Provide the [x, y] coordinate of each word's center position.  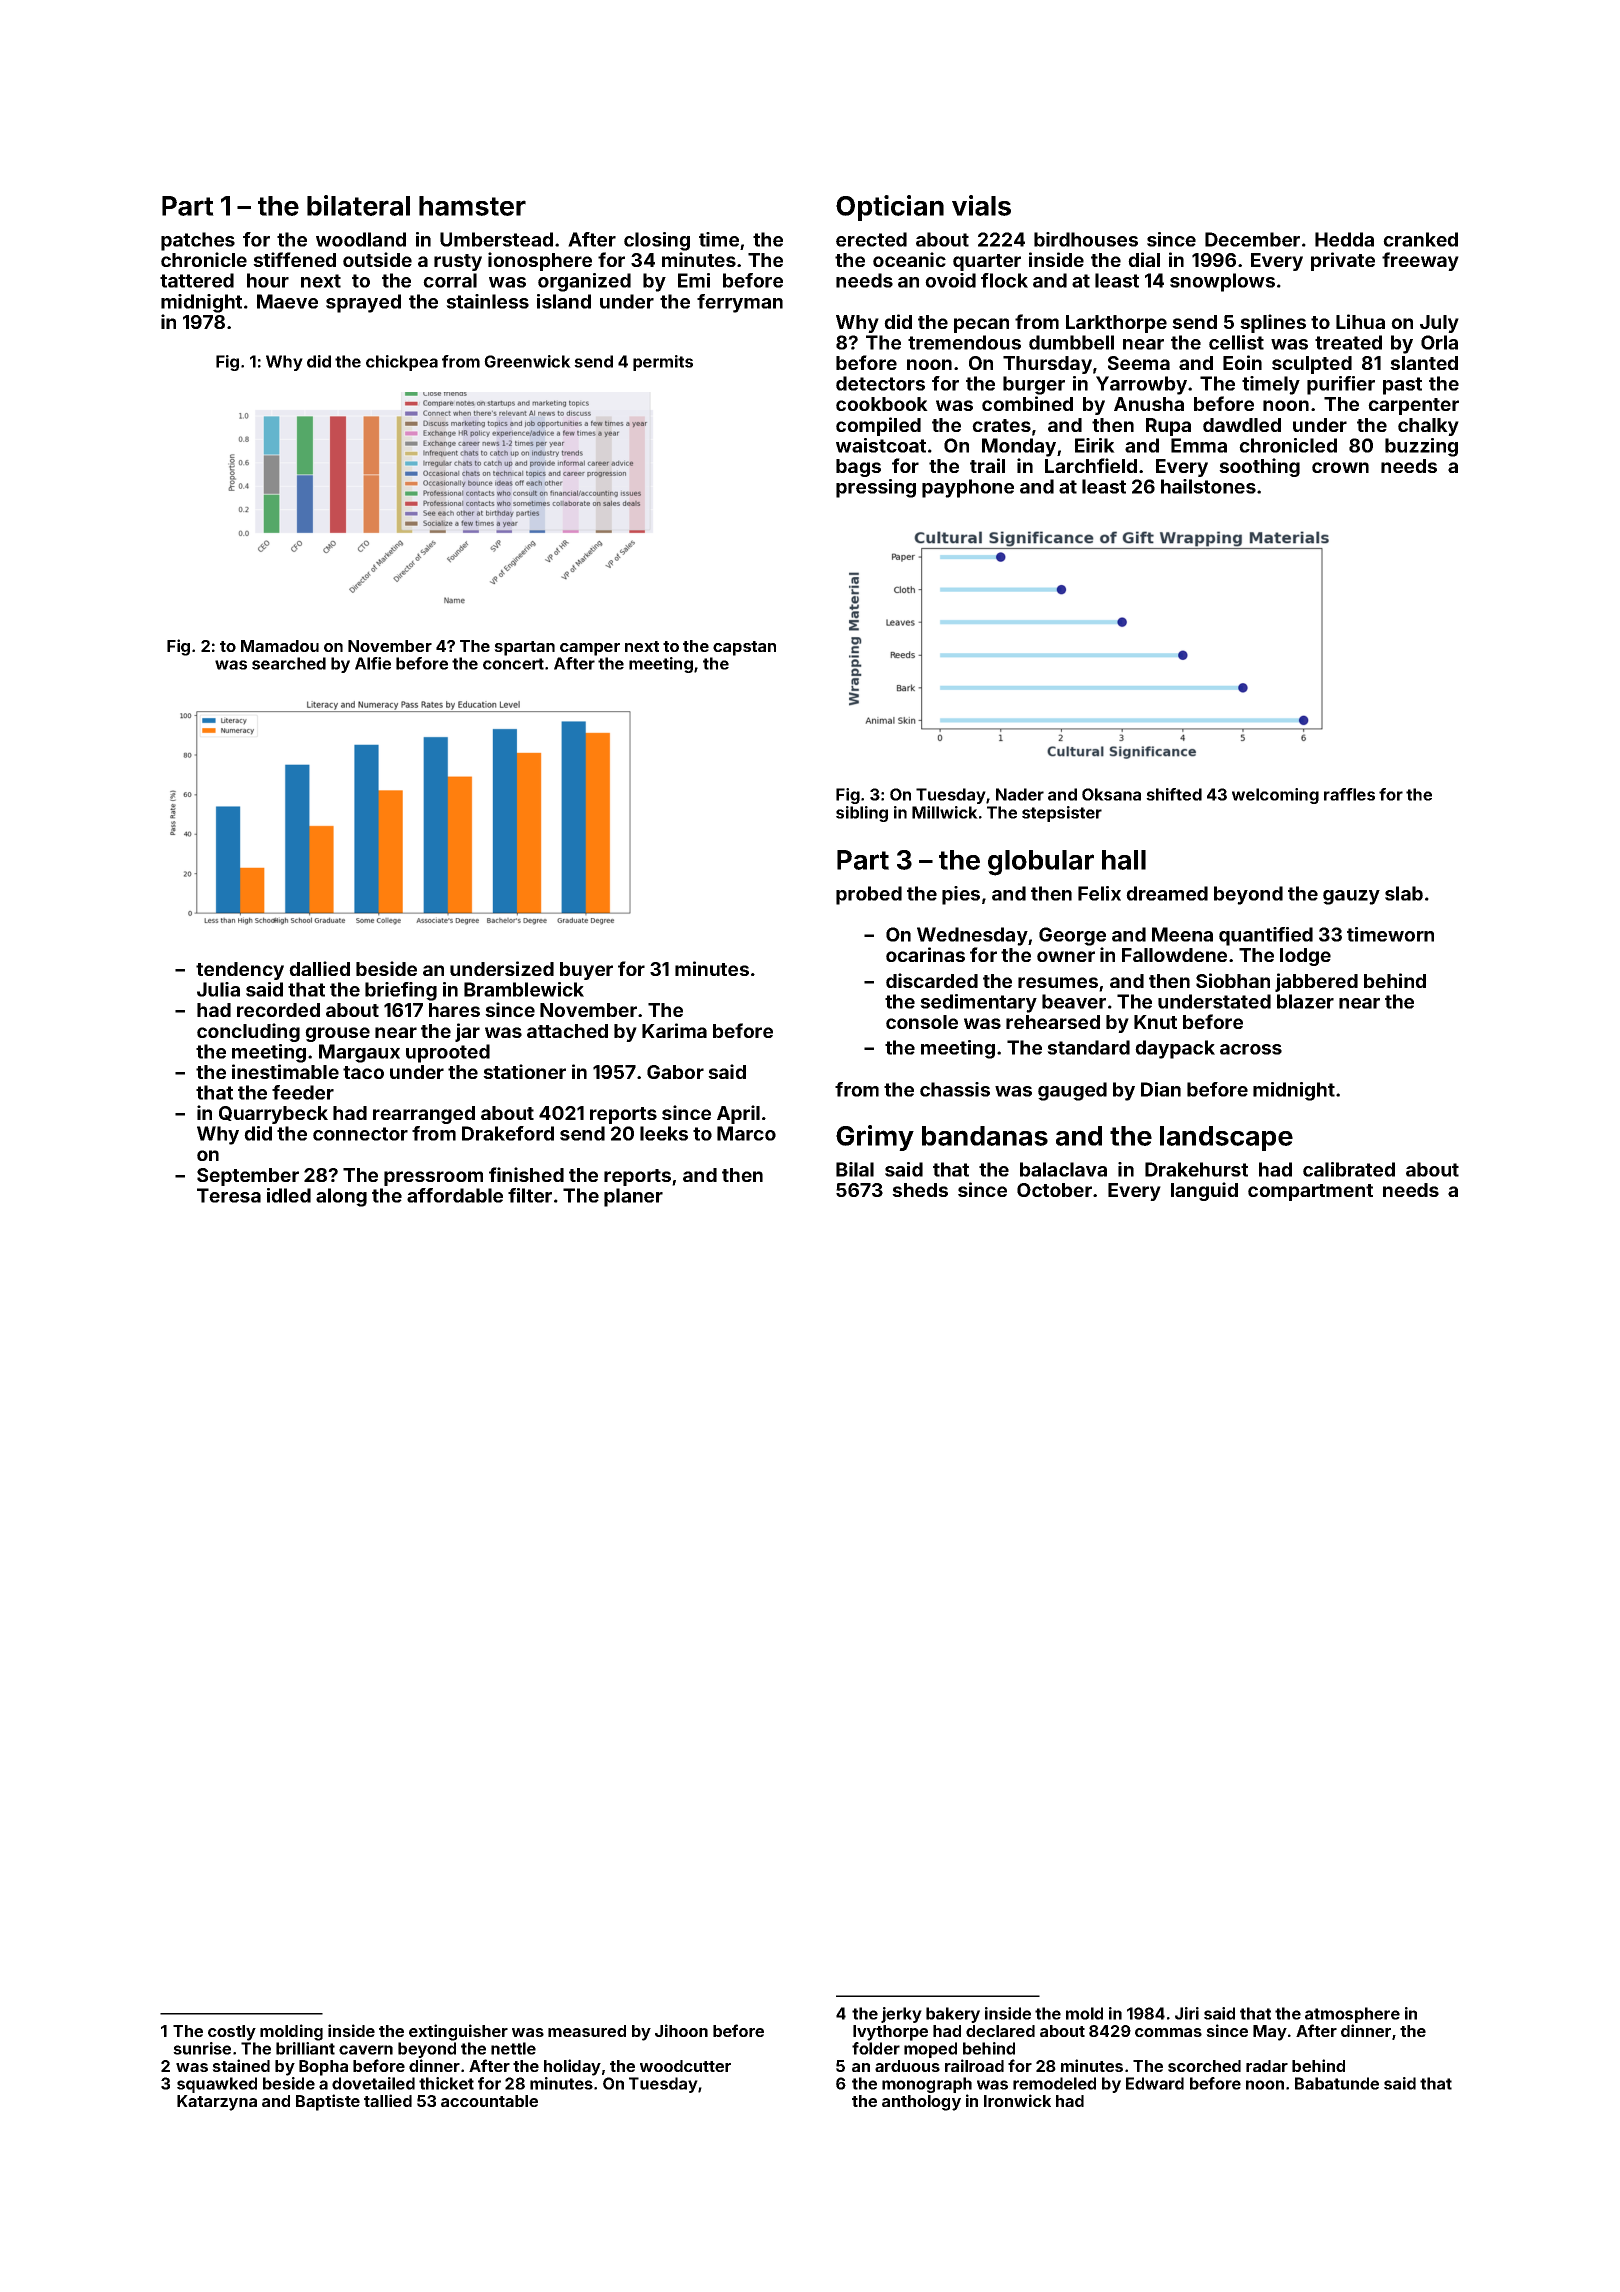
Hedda [1344, 239]
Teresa [229, 1195]
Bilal [855, 1169]
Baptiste [328, 2102]
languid [1204, 1191]
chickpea [402, 363]
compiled [878, 426]
